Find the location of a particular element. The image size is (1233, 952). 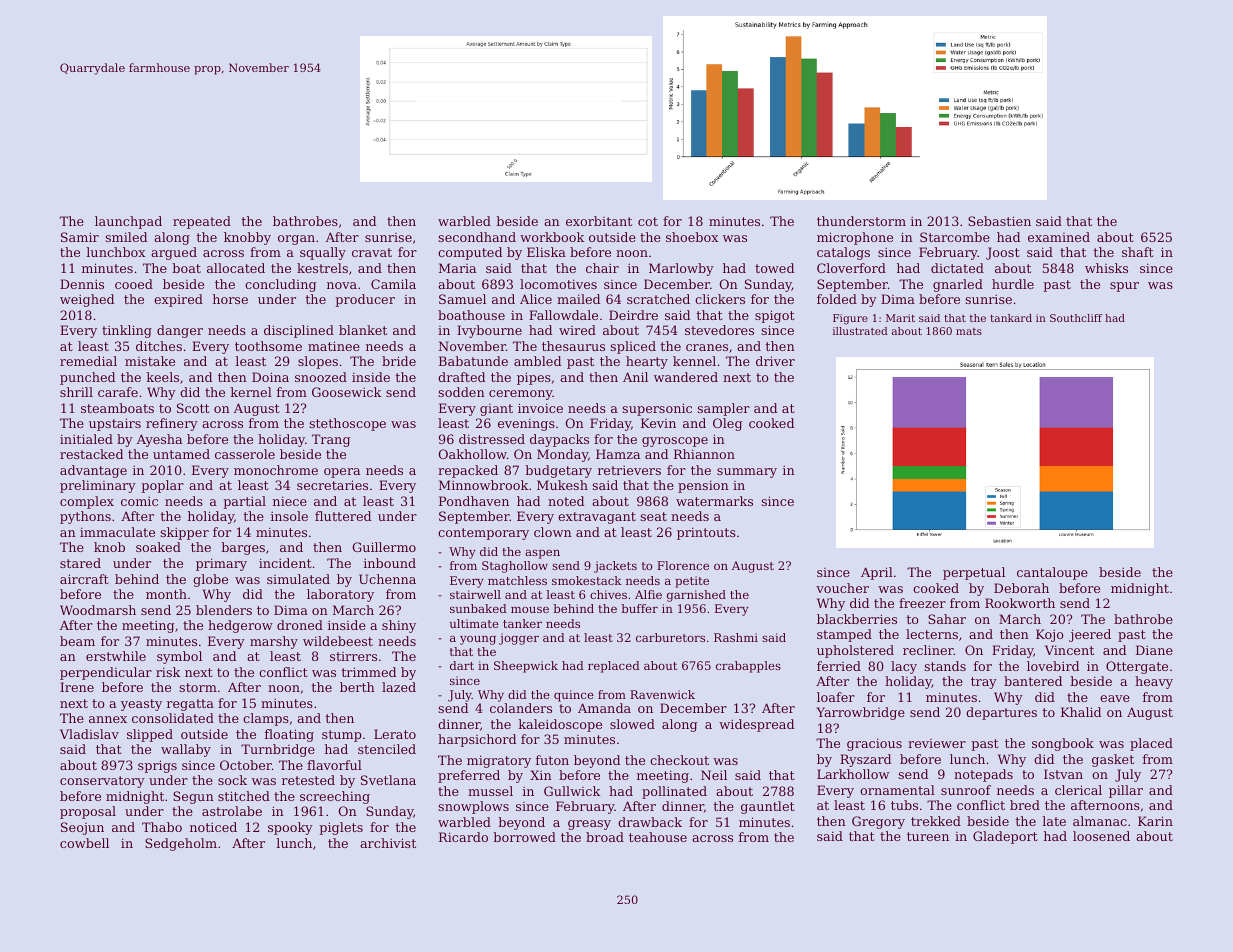

conservatory is located at coordinates (102, 782).
